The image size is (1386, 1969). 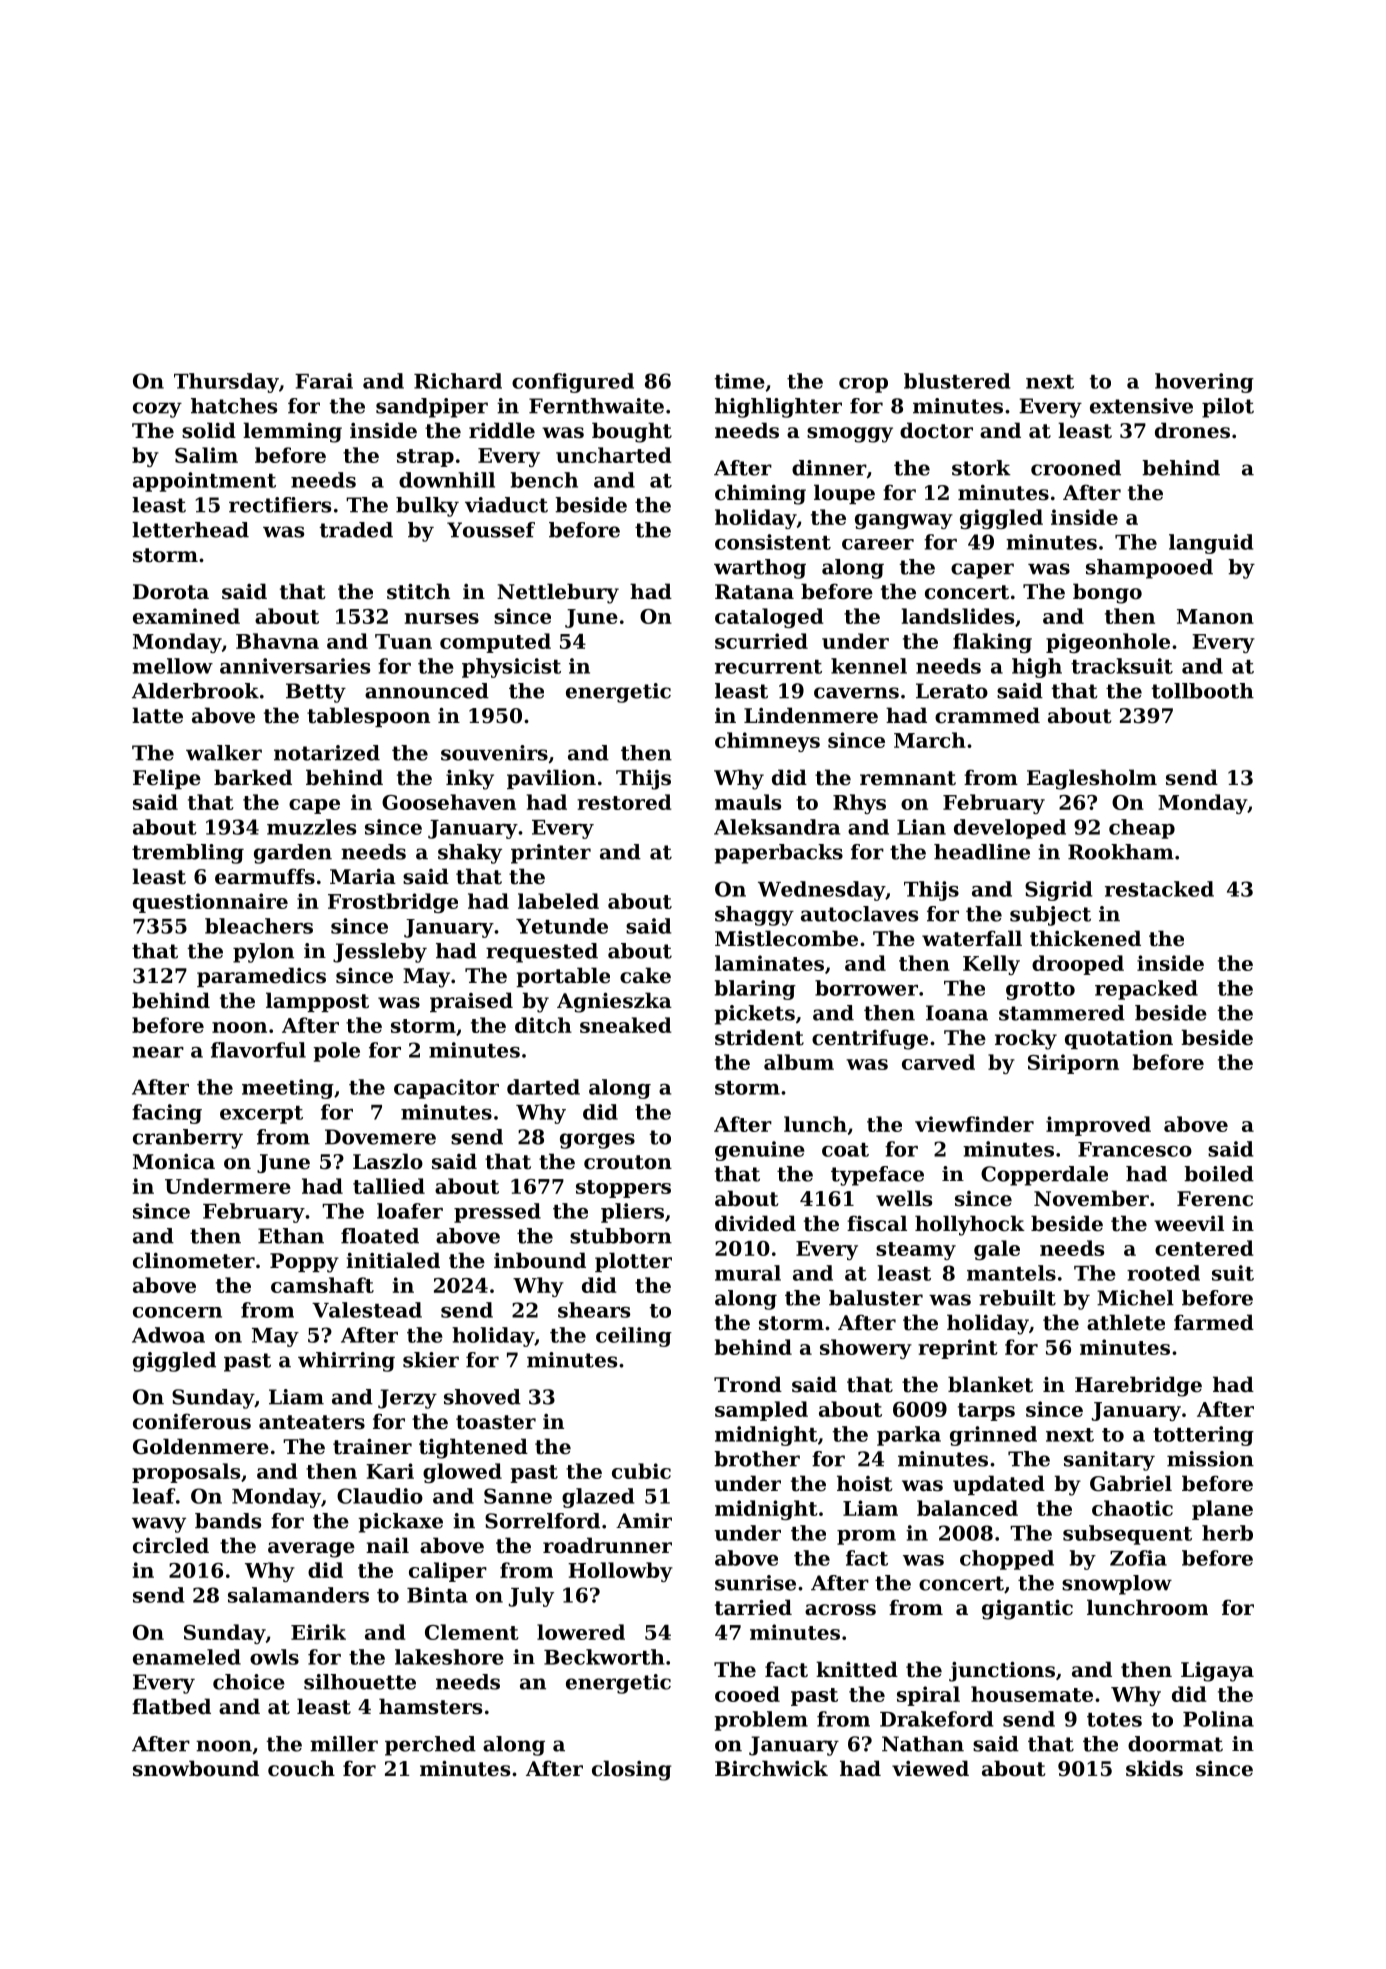 What do you see at coordinates (1135, 1149) in the page?
I see `Francesco` at bounding box center [1135, 1149].
